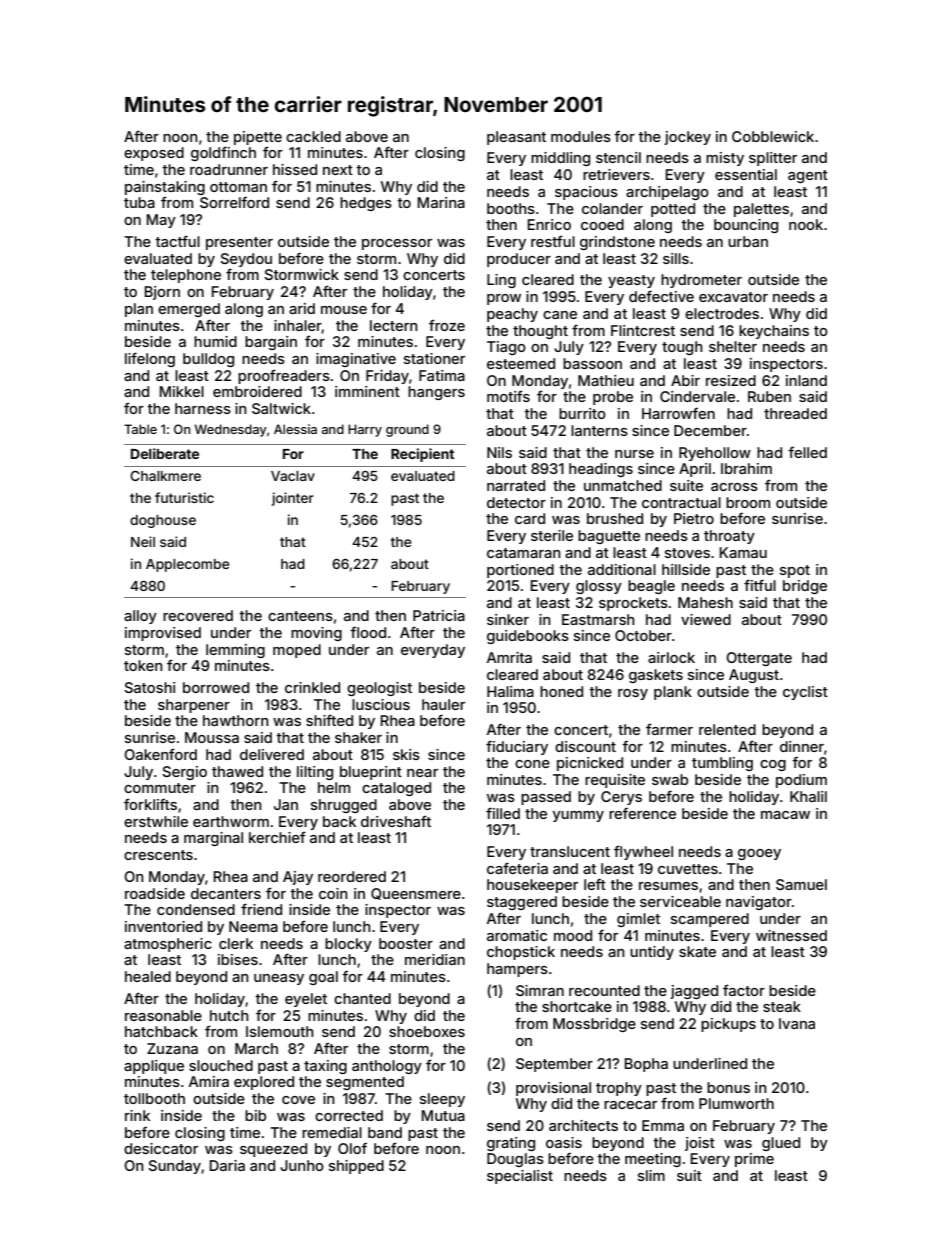 The width and height of the page is (952, 1233). I want to click on roadrunner, so click(229, 169).
